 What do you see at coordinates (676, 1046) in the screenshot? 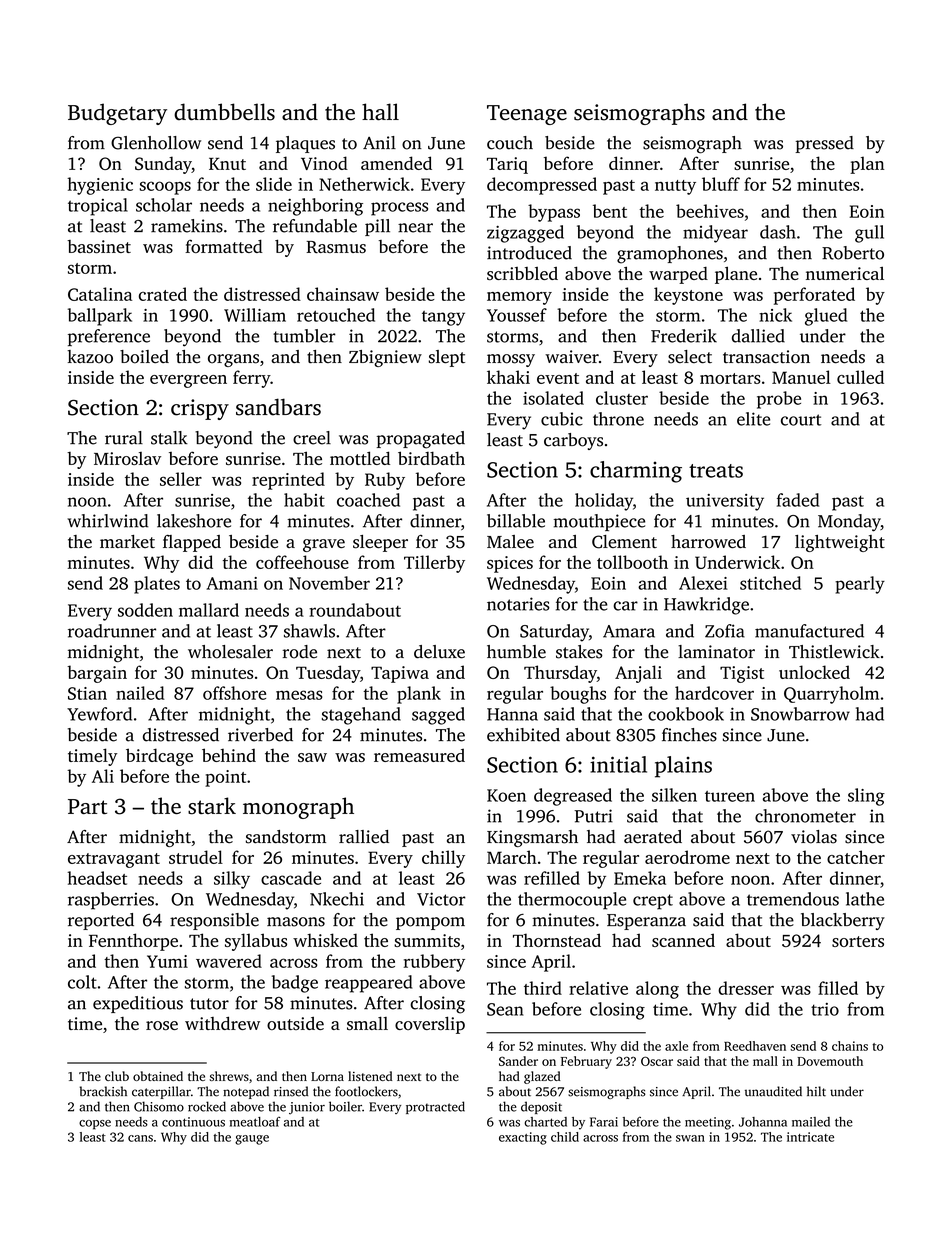
I see `axle` at bounding box center [676, 1046].
